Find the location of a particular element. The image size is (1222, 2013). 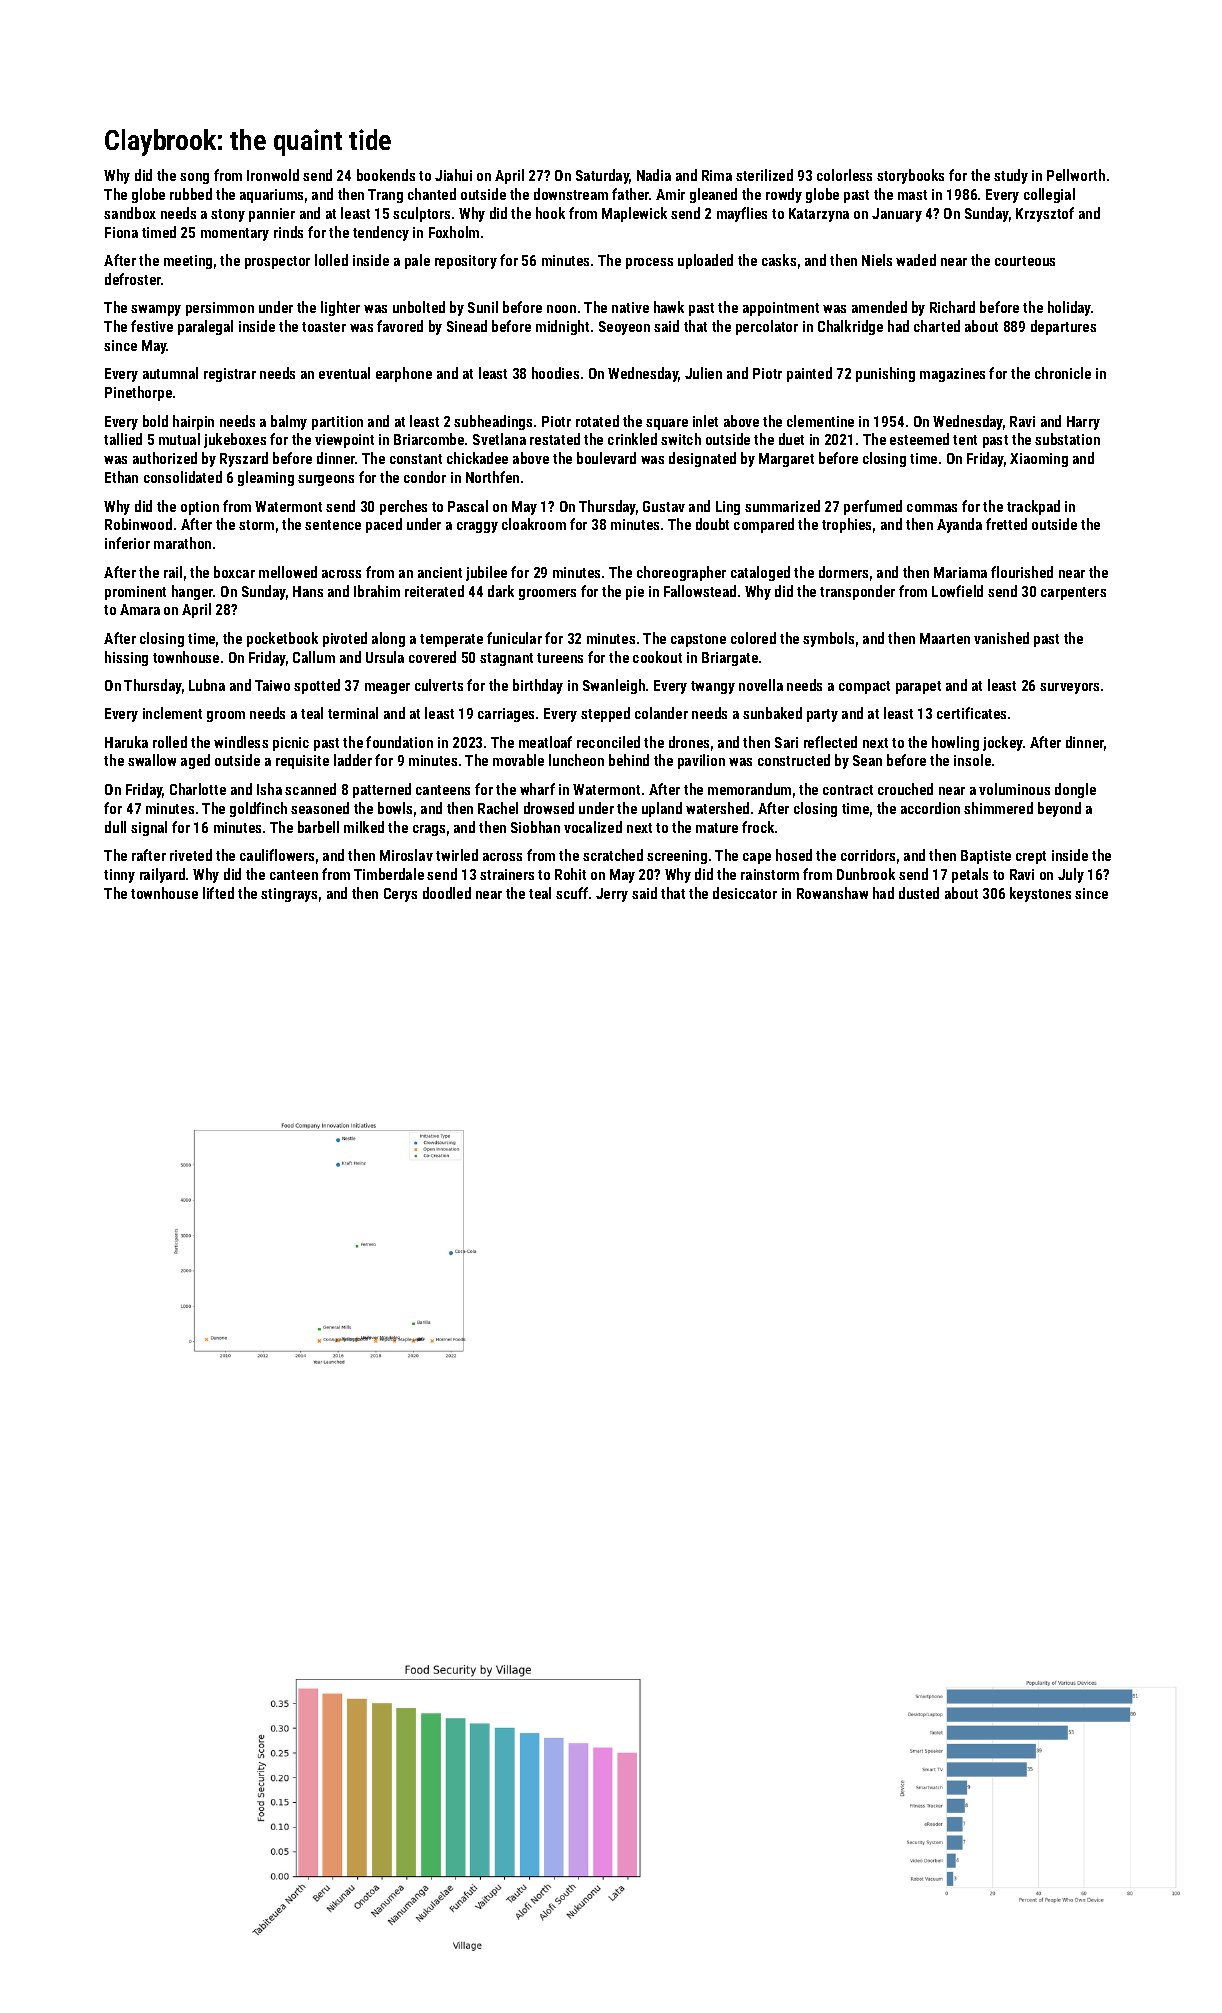

hanger is located at coordinates (193, 592).
